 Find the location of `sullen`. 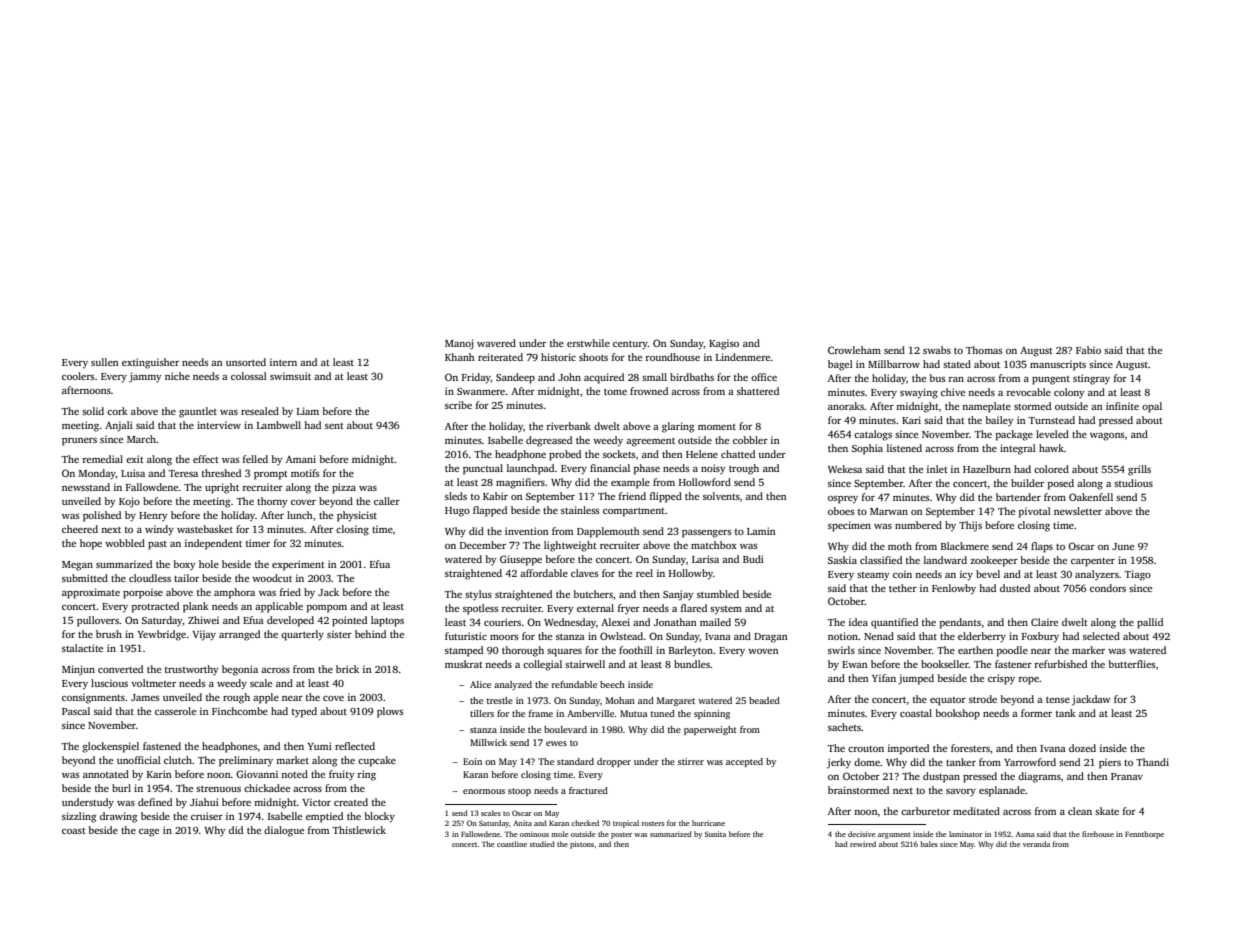

sullen is located at coordinates (105, 362).
